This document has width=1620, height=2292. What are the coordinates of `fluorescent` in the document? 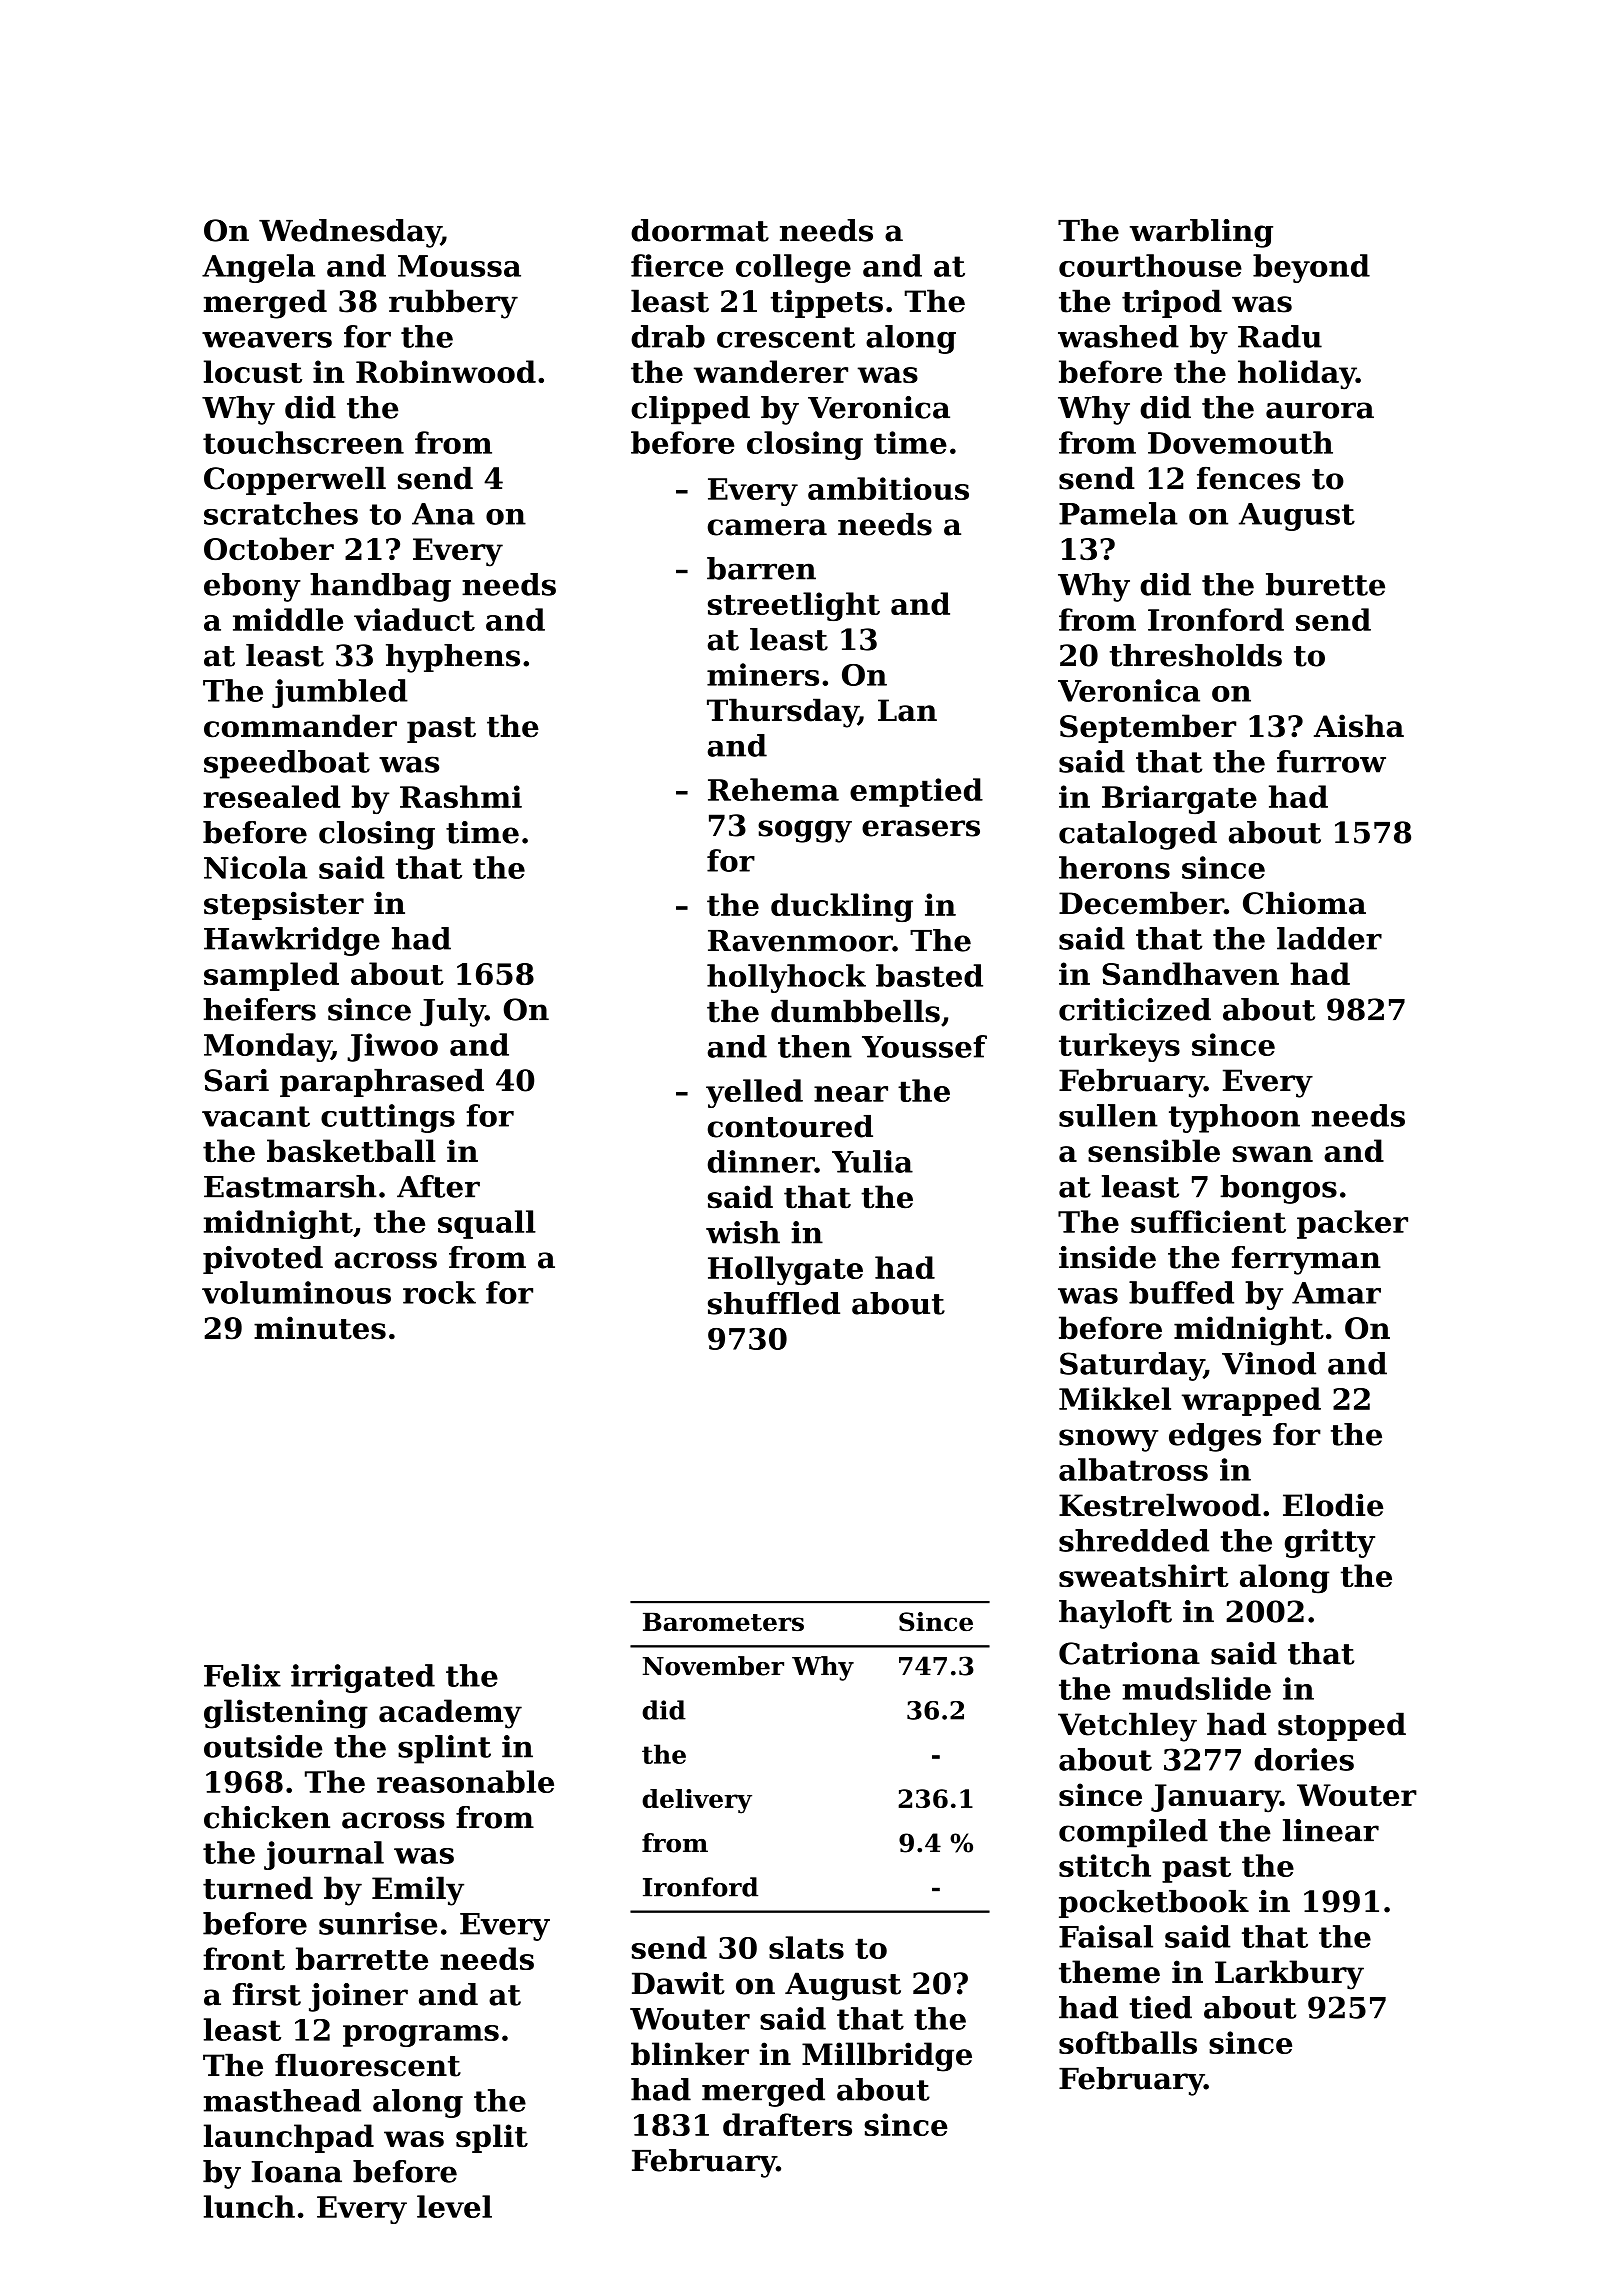 It's located at (368, 2065).
